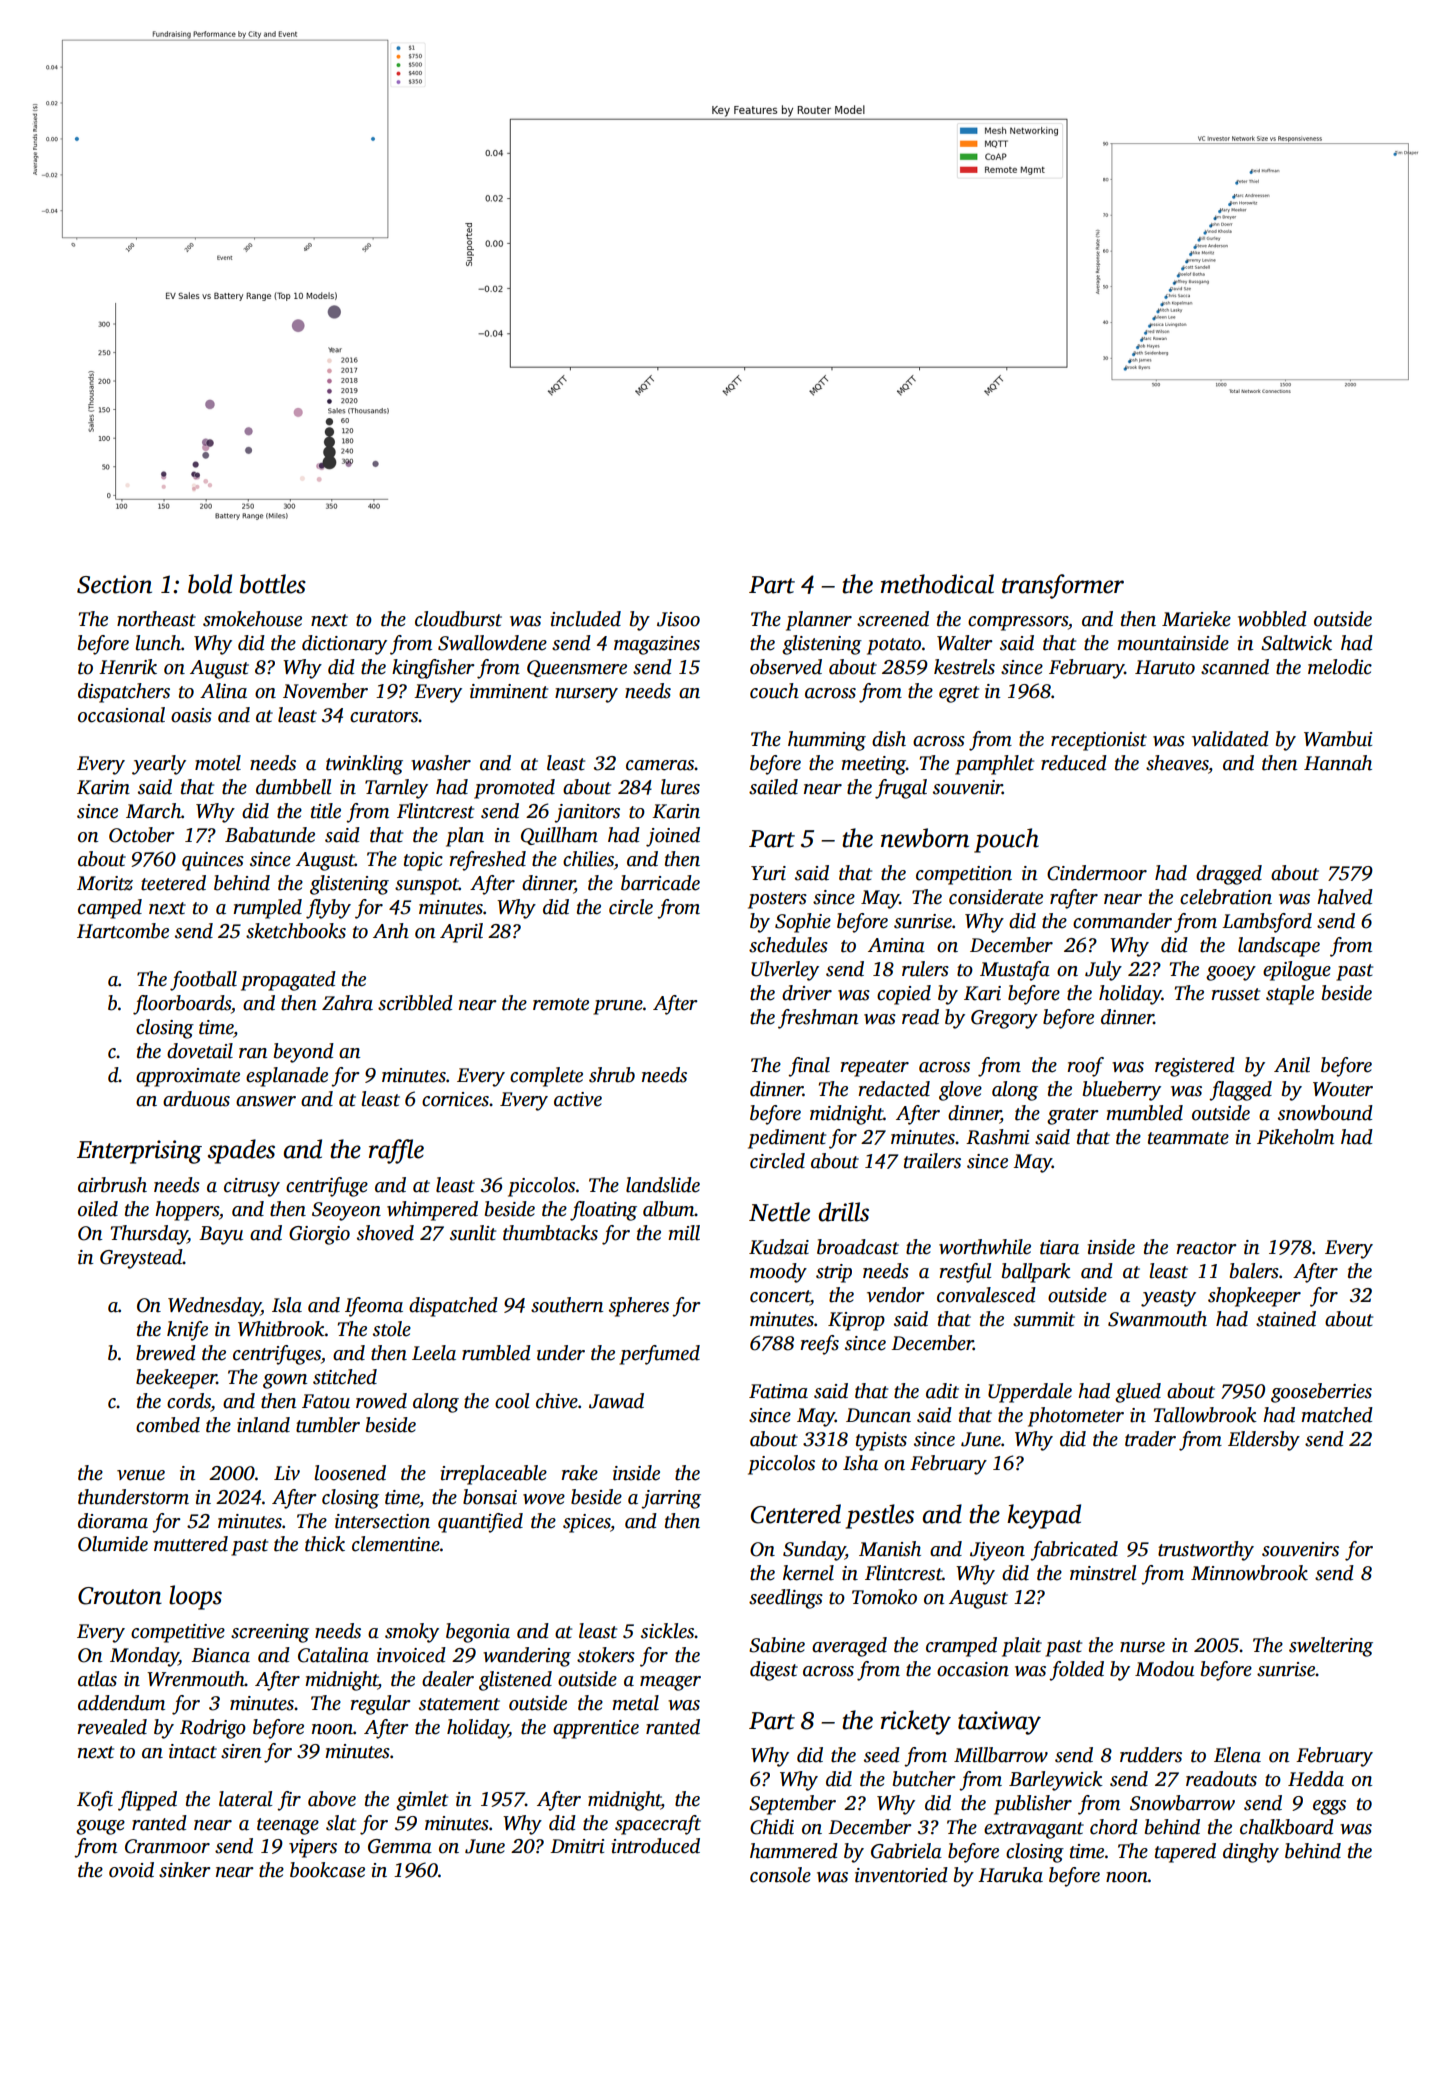 This page has width=1450, height=2100. I want to click on regular, so click(380, 1705).
